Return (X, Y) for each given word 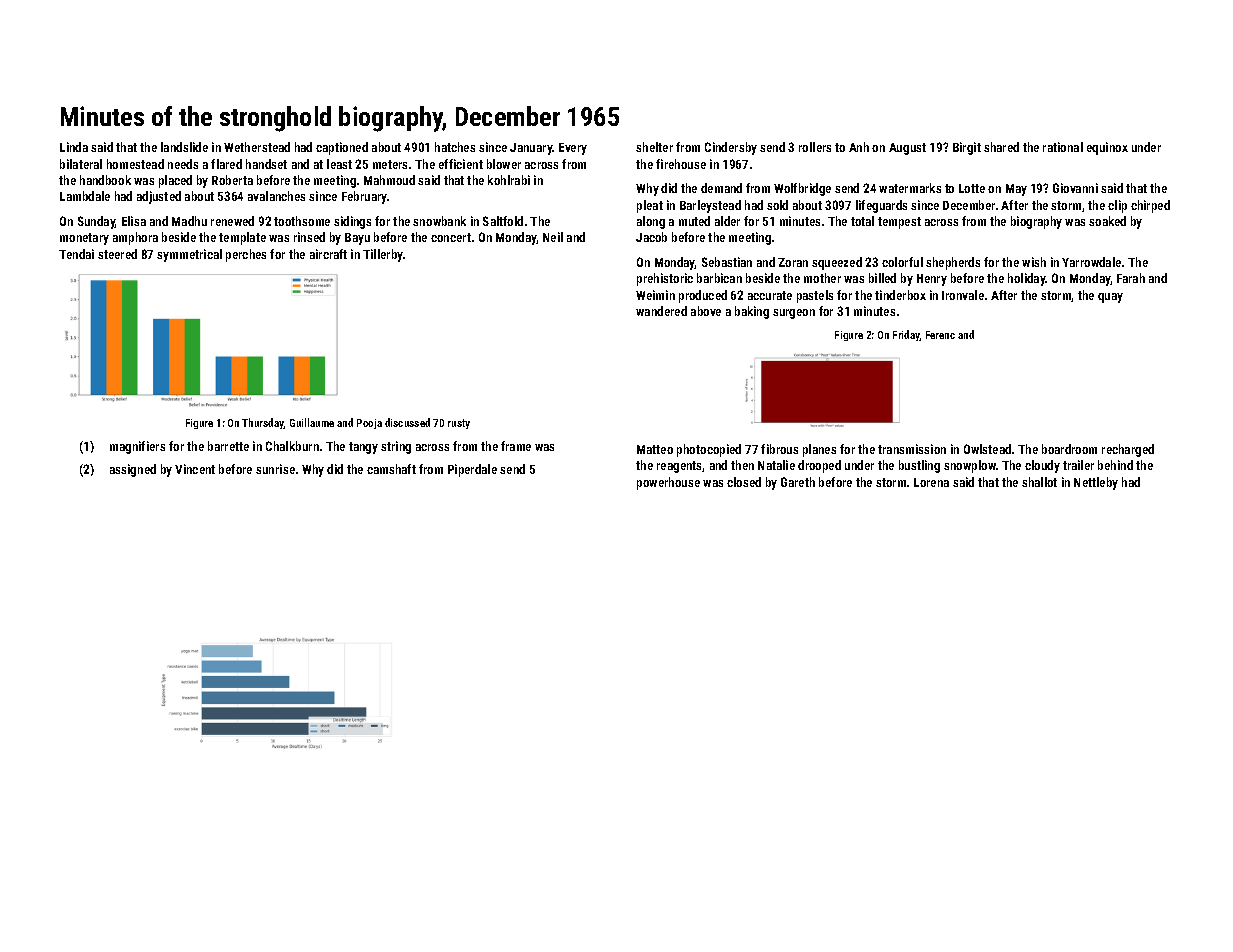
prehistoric (665, 279)
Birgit (967, 148)
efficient (461, 164)
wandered (661, 311)
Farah (1131, 278)
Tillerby (383, 255)
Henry (932, 280)
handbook (105, 180)
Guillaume (312, 422)
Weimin (655, 295)
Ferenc (940, 335)
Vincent (195, 469)
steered (117, 254)
